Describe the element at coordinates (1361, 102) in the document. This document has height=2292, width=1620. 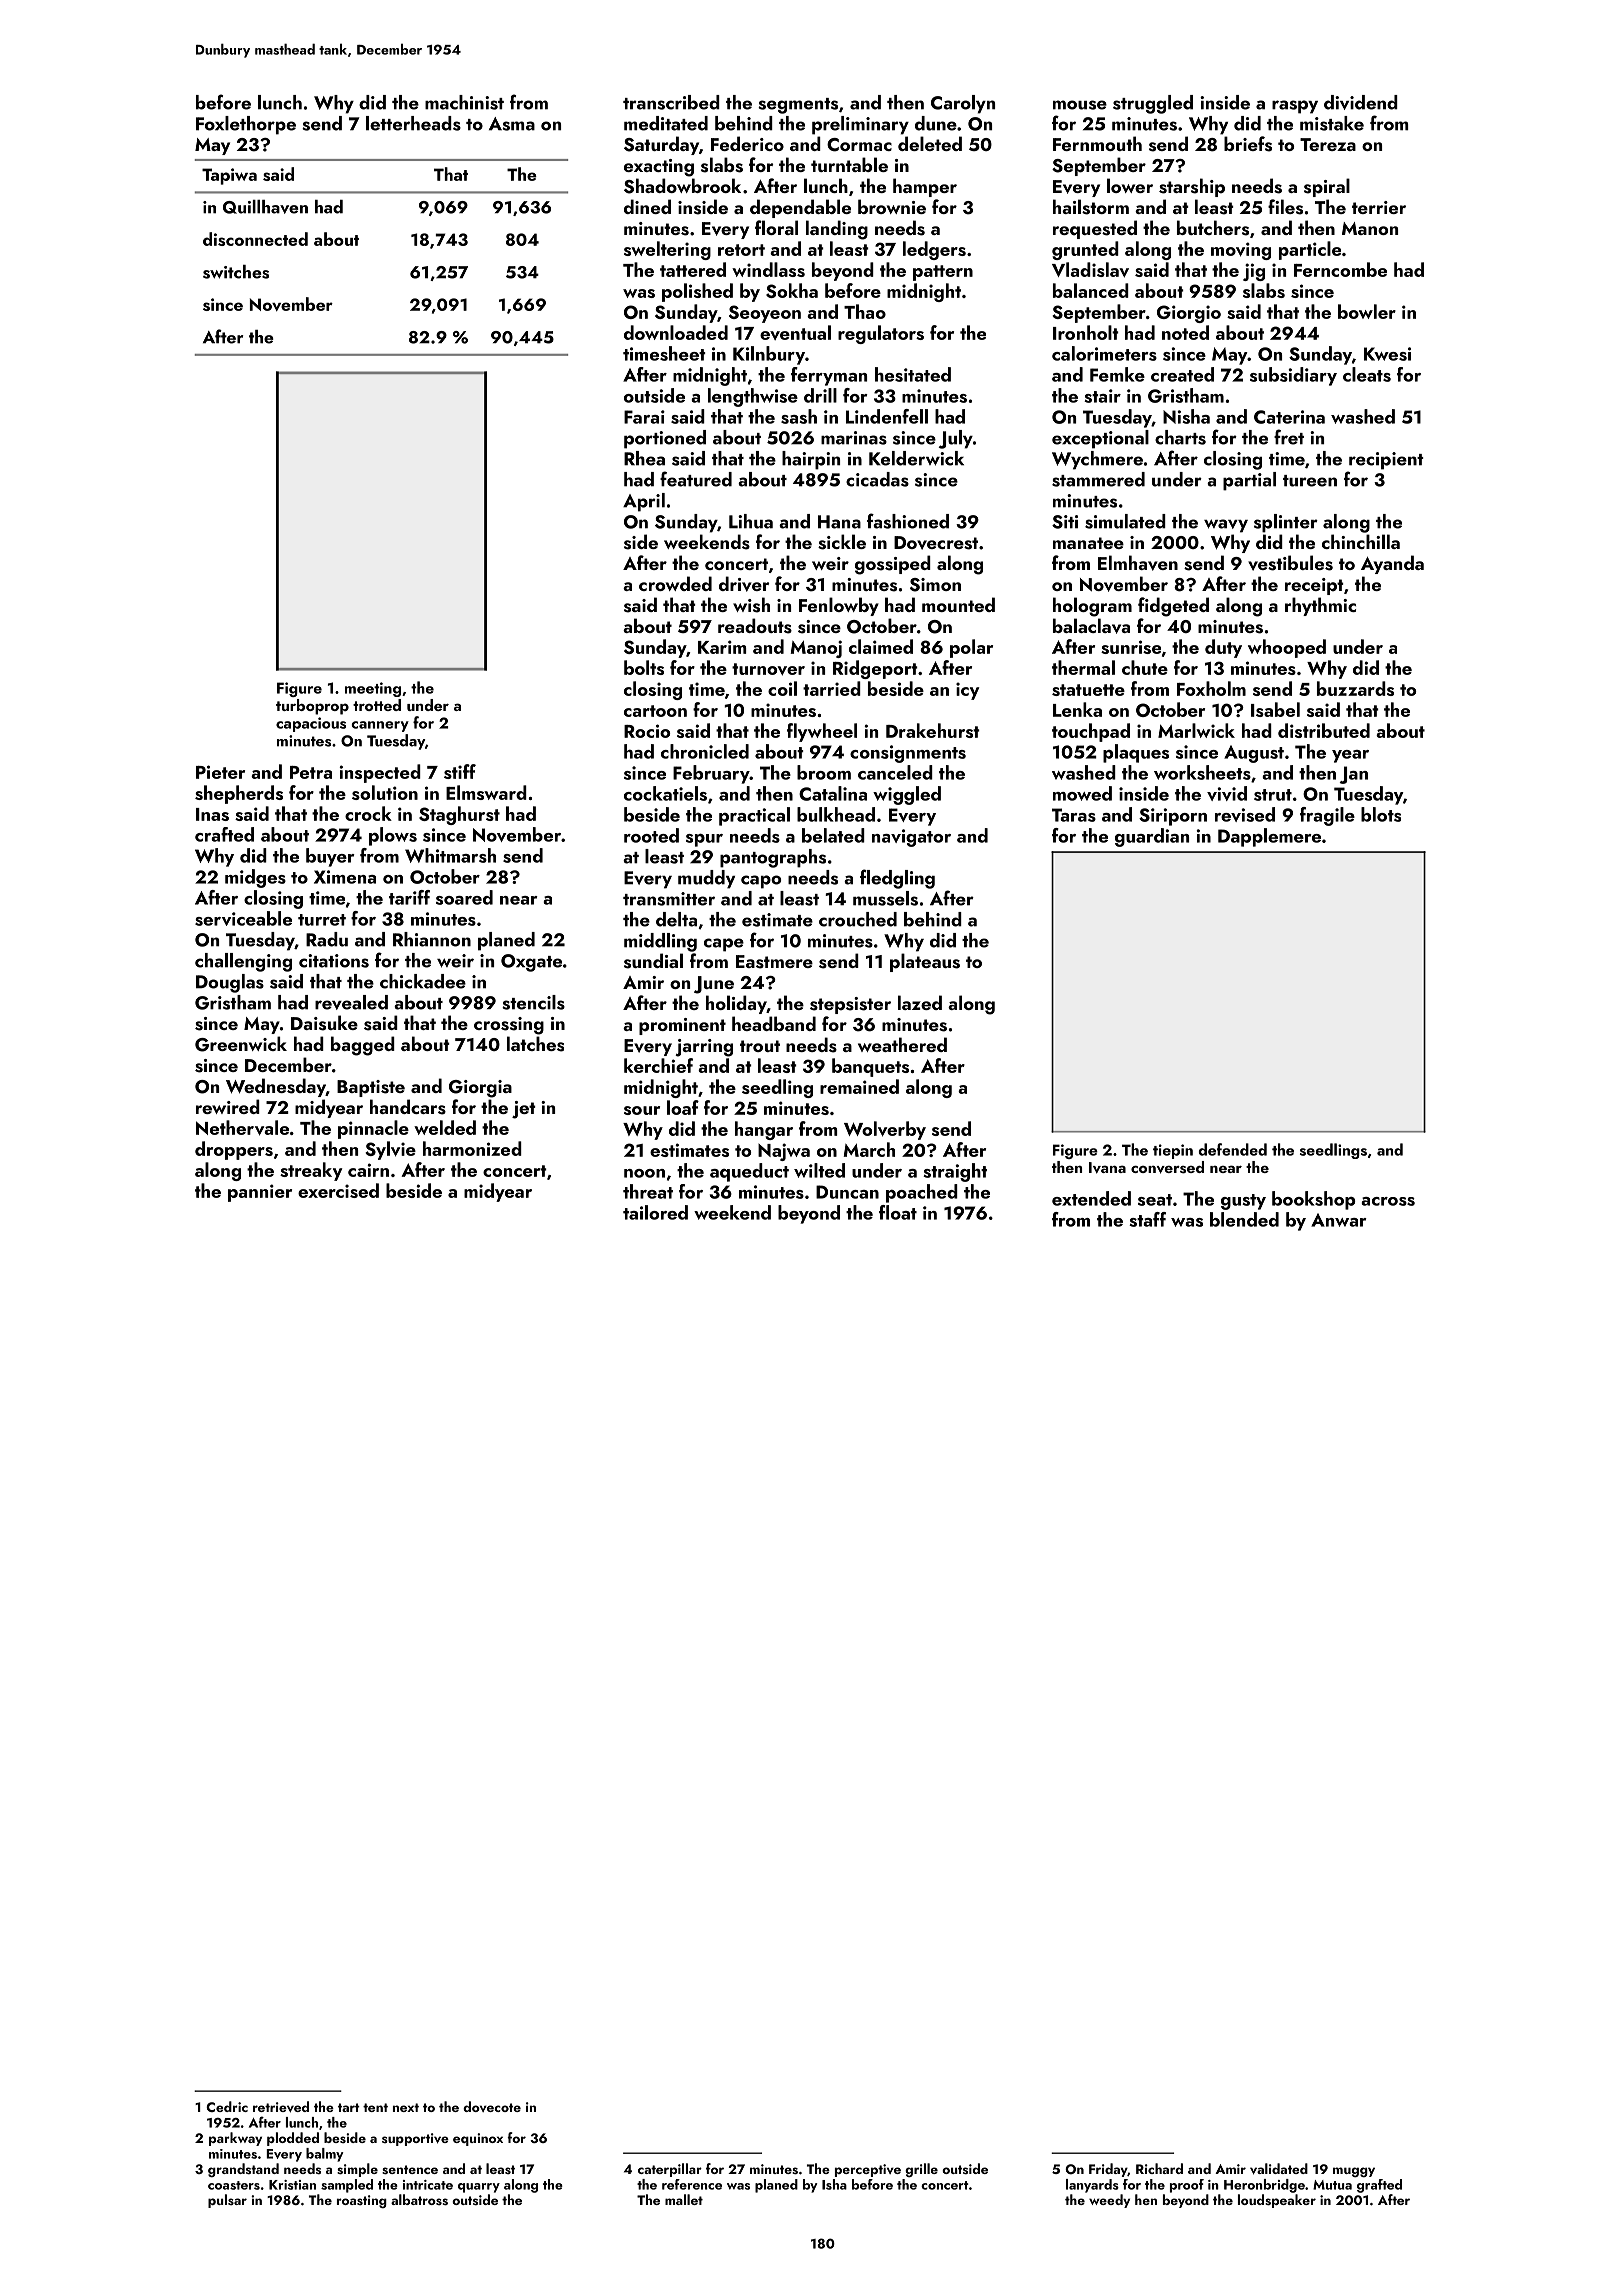
I see `dividend` at that location.
